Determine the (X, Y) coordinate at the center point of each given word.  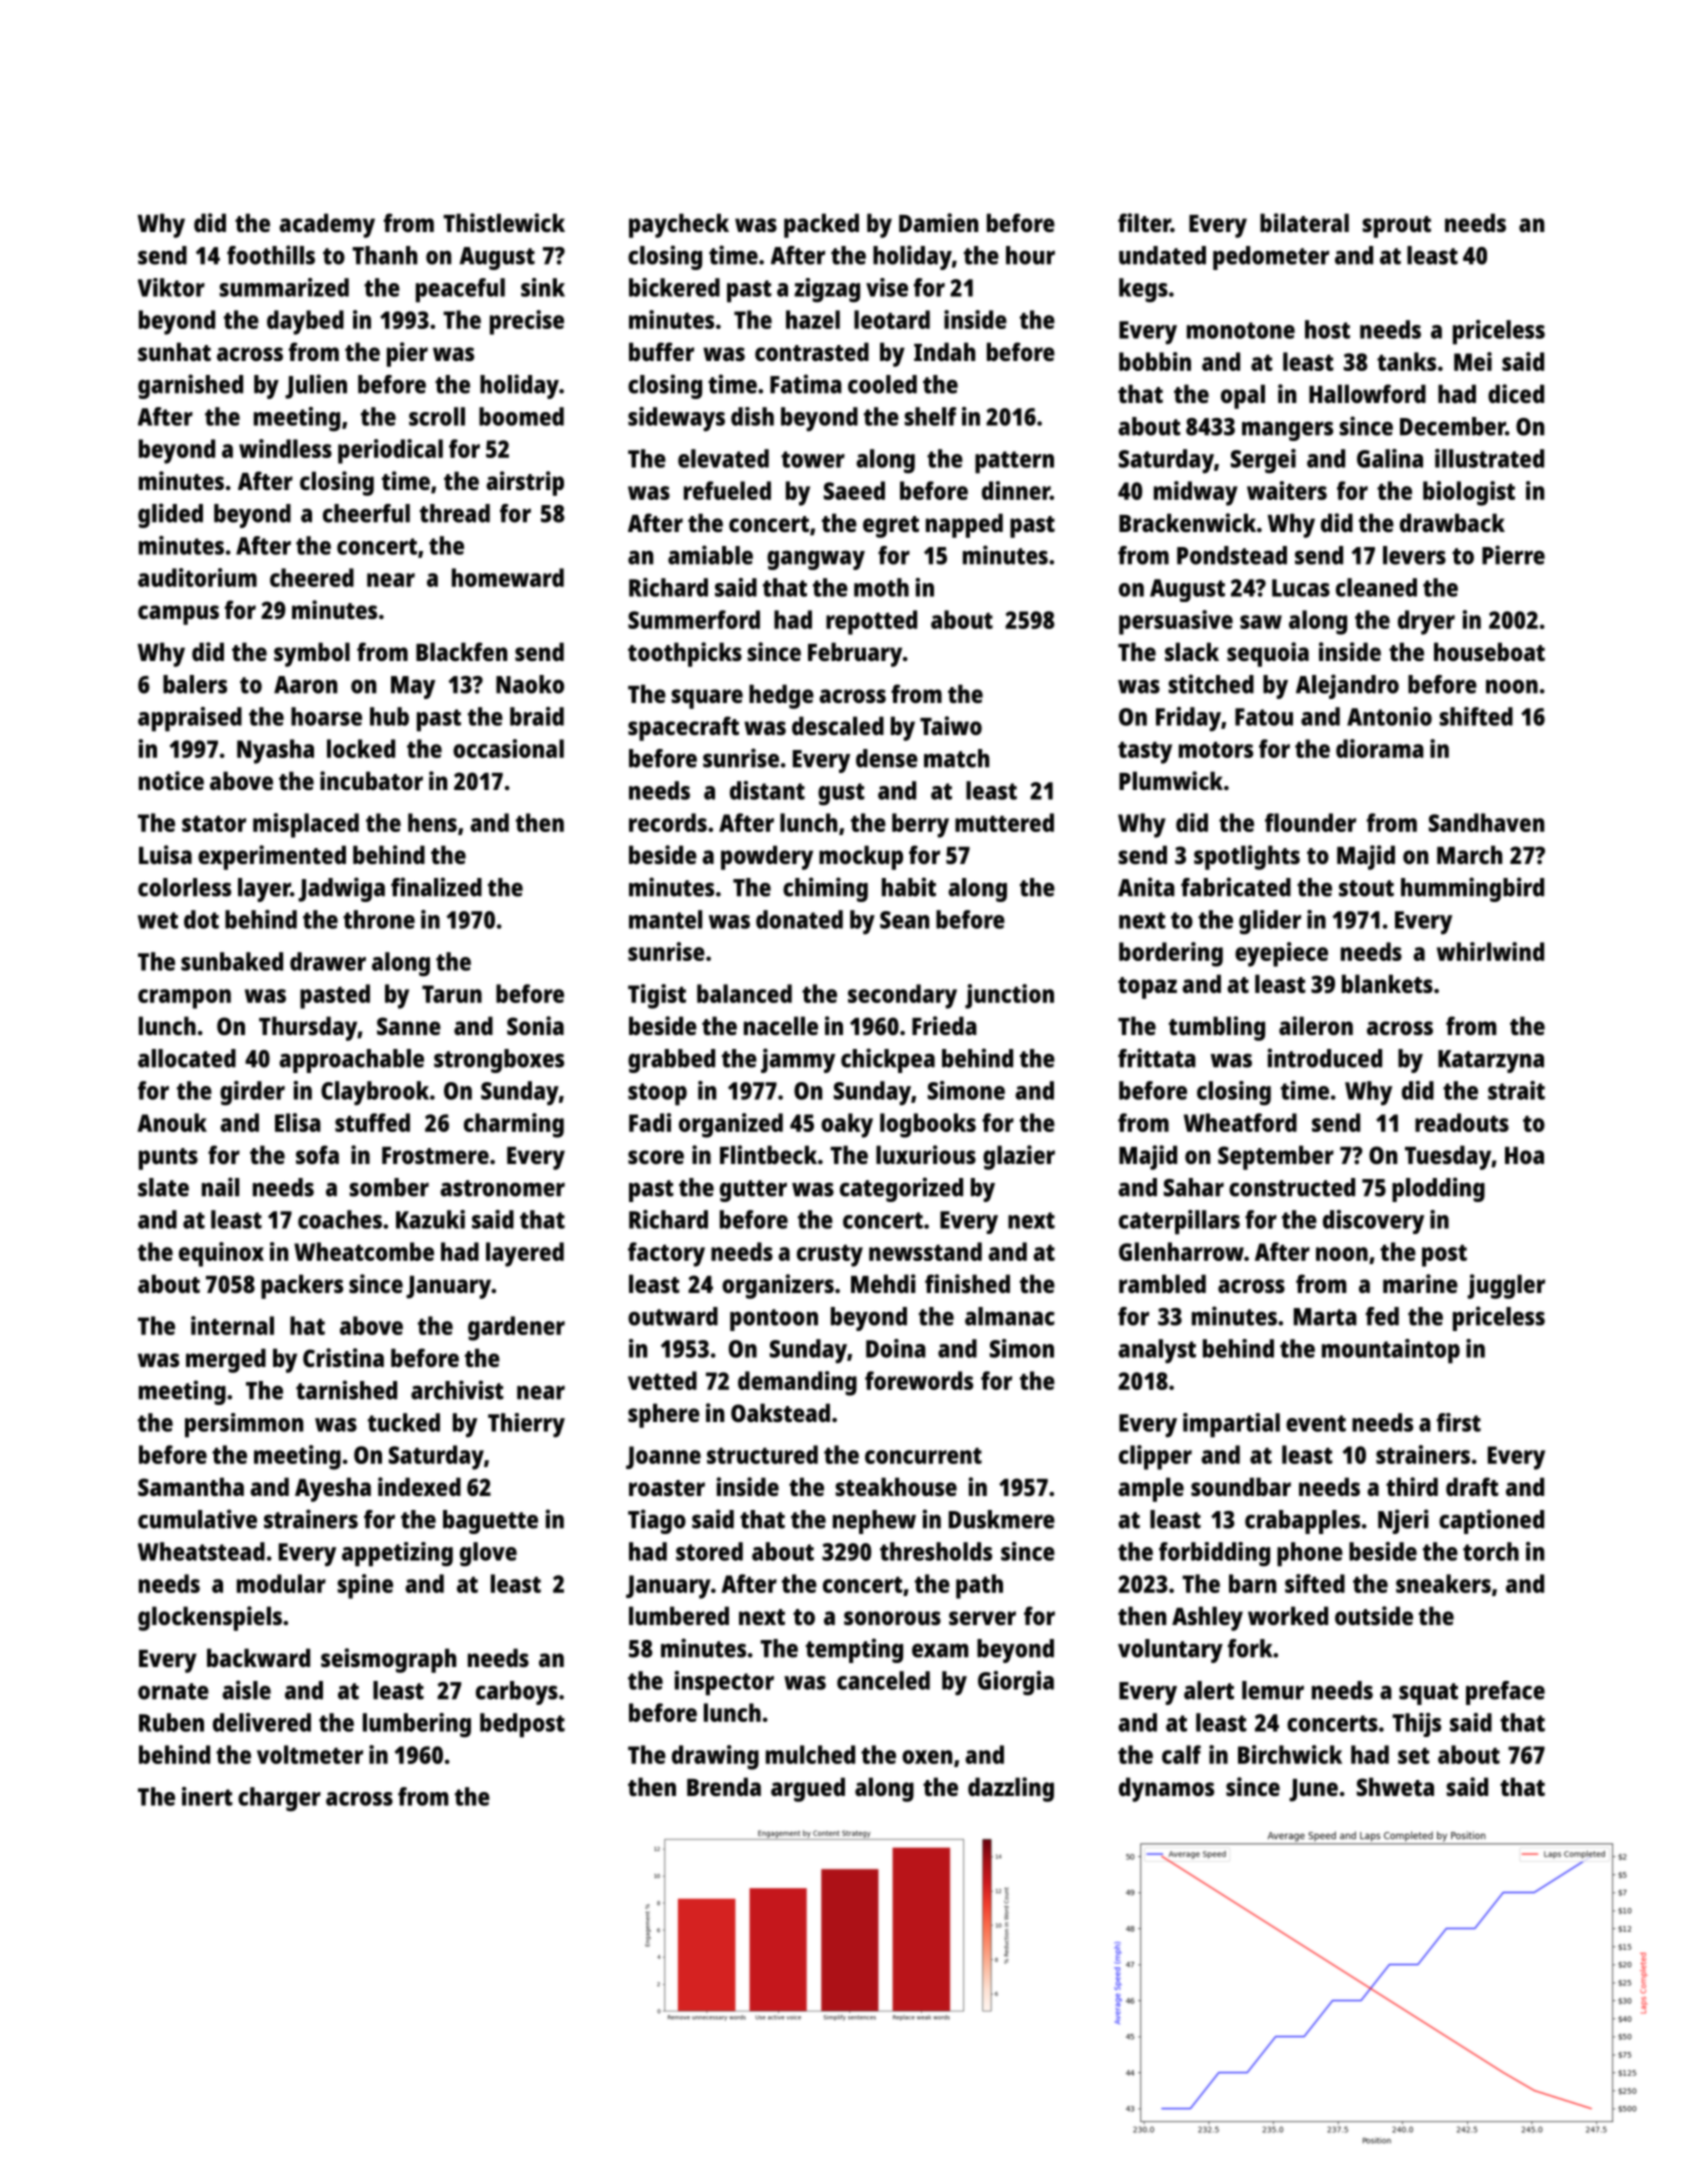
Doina (896, 1348)
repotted (871, 622)
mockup (861, 857)
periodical (390, 451)
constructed (1292, 1187)
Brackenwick (1187, 522)
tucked (404, 1422)
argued (808, 1789)
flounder (1310, 822)
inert (207, 1796)
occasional (508, 748)
